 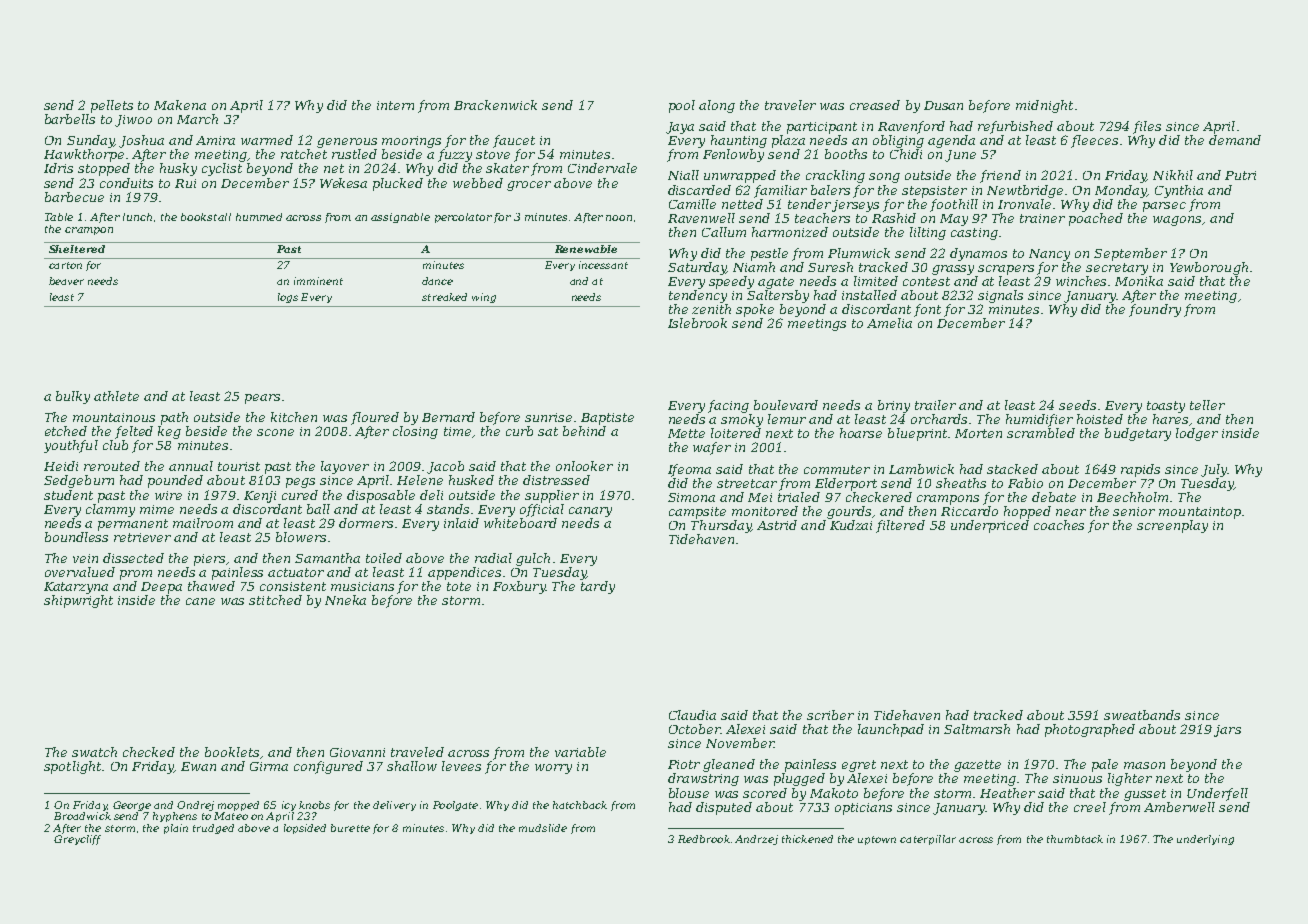 I want to click on configured, so click(x=328, y=767).
